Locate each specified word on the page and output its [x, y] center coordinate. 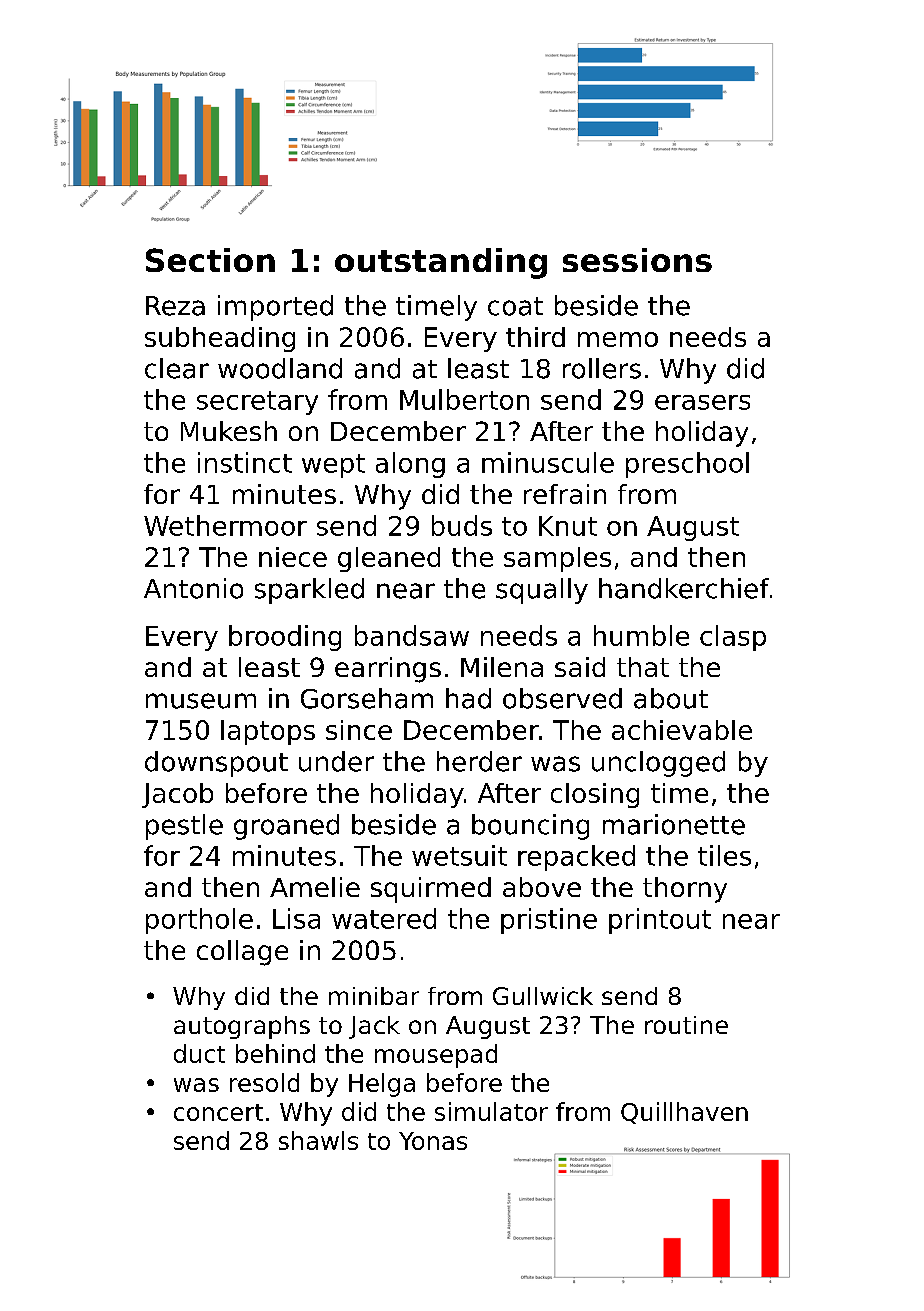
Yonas [433, 1141]
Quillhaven [684, 1113]
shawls [318, 1140]
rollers [602, 368]
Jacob [177, 795]
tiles [724, 855]
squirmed [431, 890]
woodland [280, 368]
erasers [702, 402]
